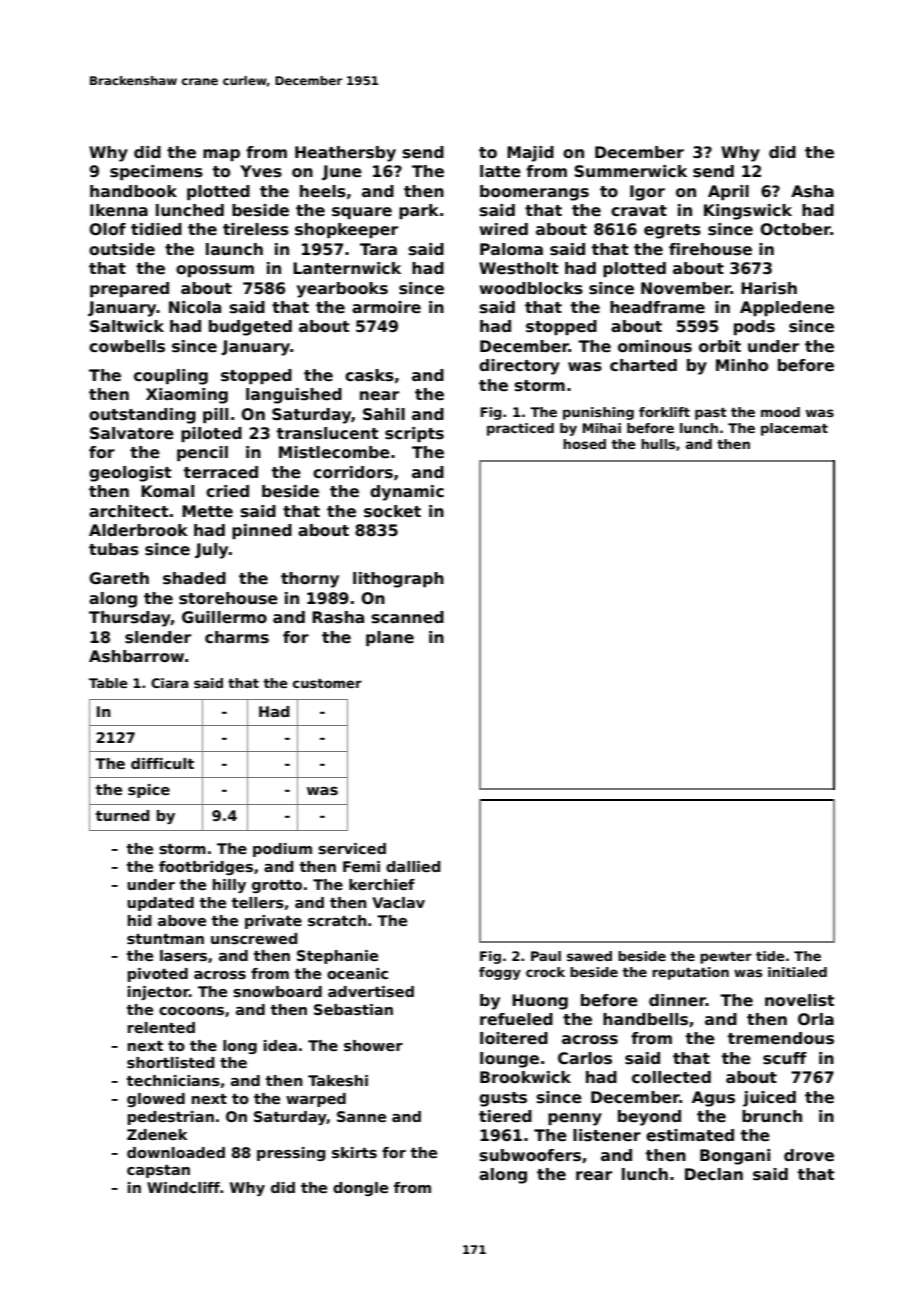 The width and height of the screenshot is (924, 1314). I want to click on placemat, so click(794, 429).
